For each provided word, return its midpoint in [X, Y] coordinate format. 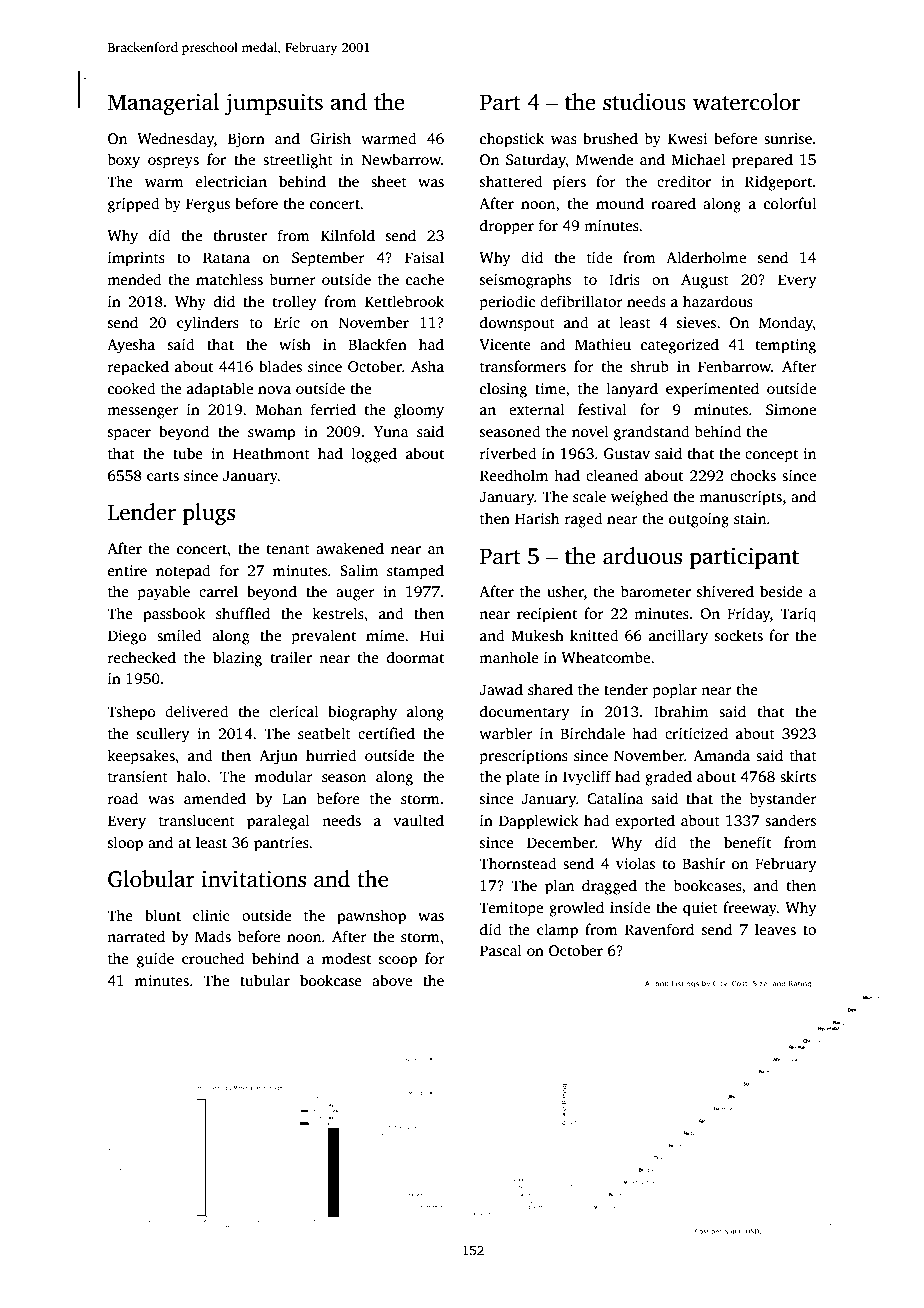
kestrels [338, 613]
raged [584, 520]
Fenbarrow [734, 366]
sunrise [788, 139]
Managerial [163, 104]
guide [155, 960]
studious [644, 102]
